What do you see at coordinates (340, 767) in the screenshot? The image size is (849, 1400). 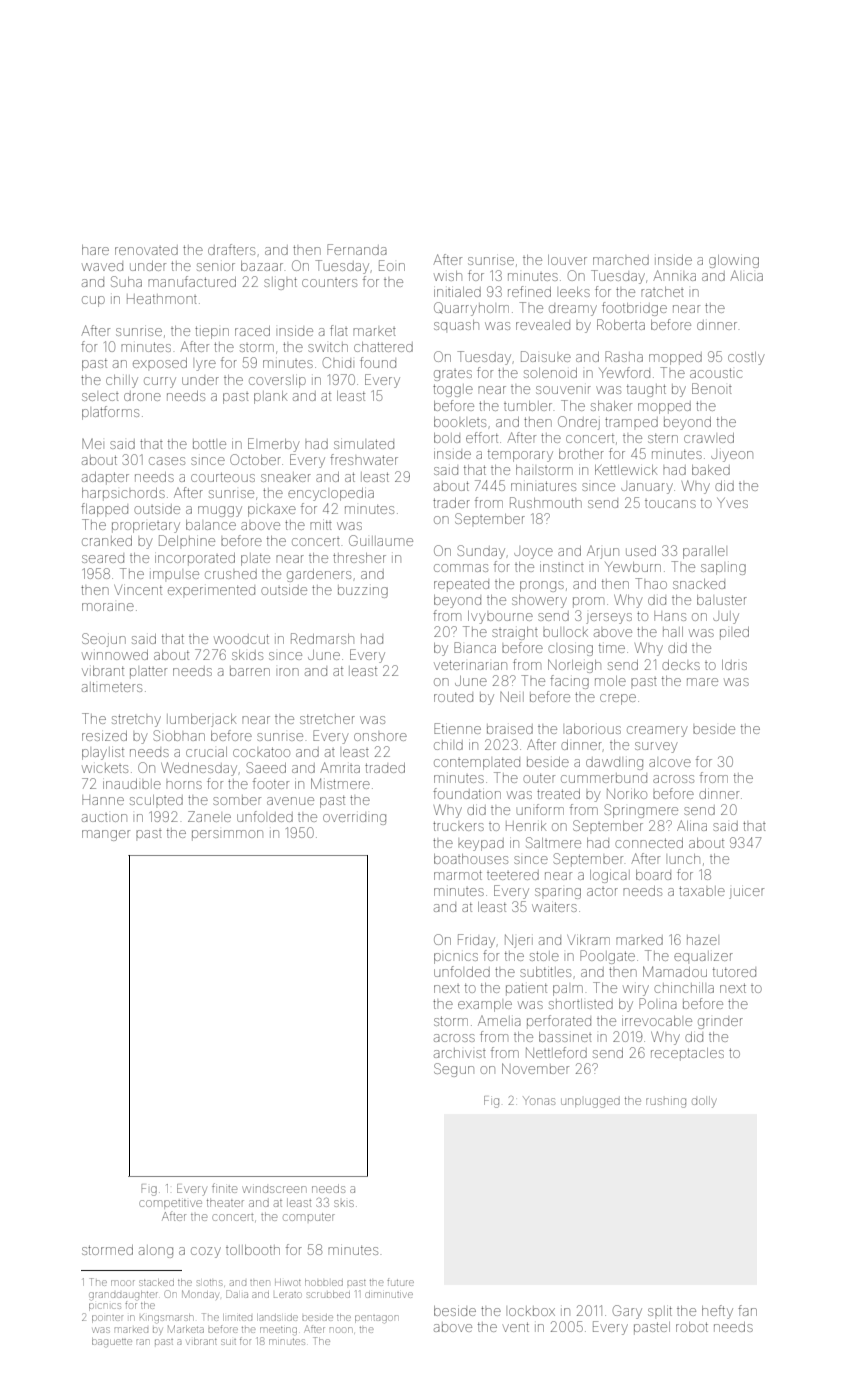 I see `Amrita` at bounding box center [340, 767].
